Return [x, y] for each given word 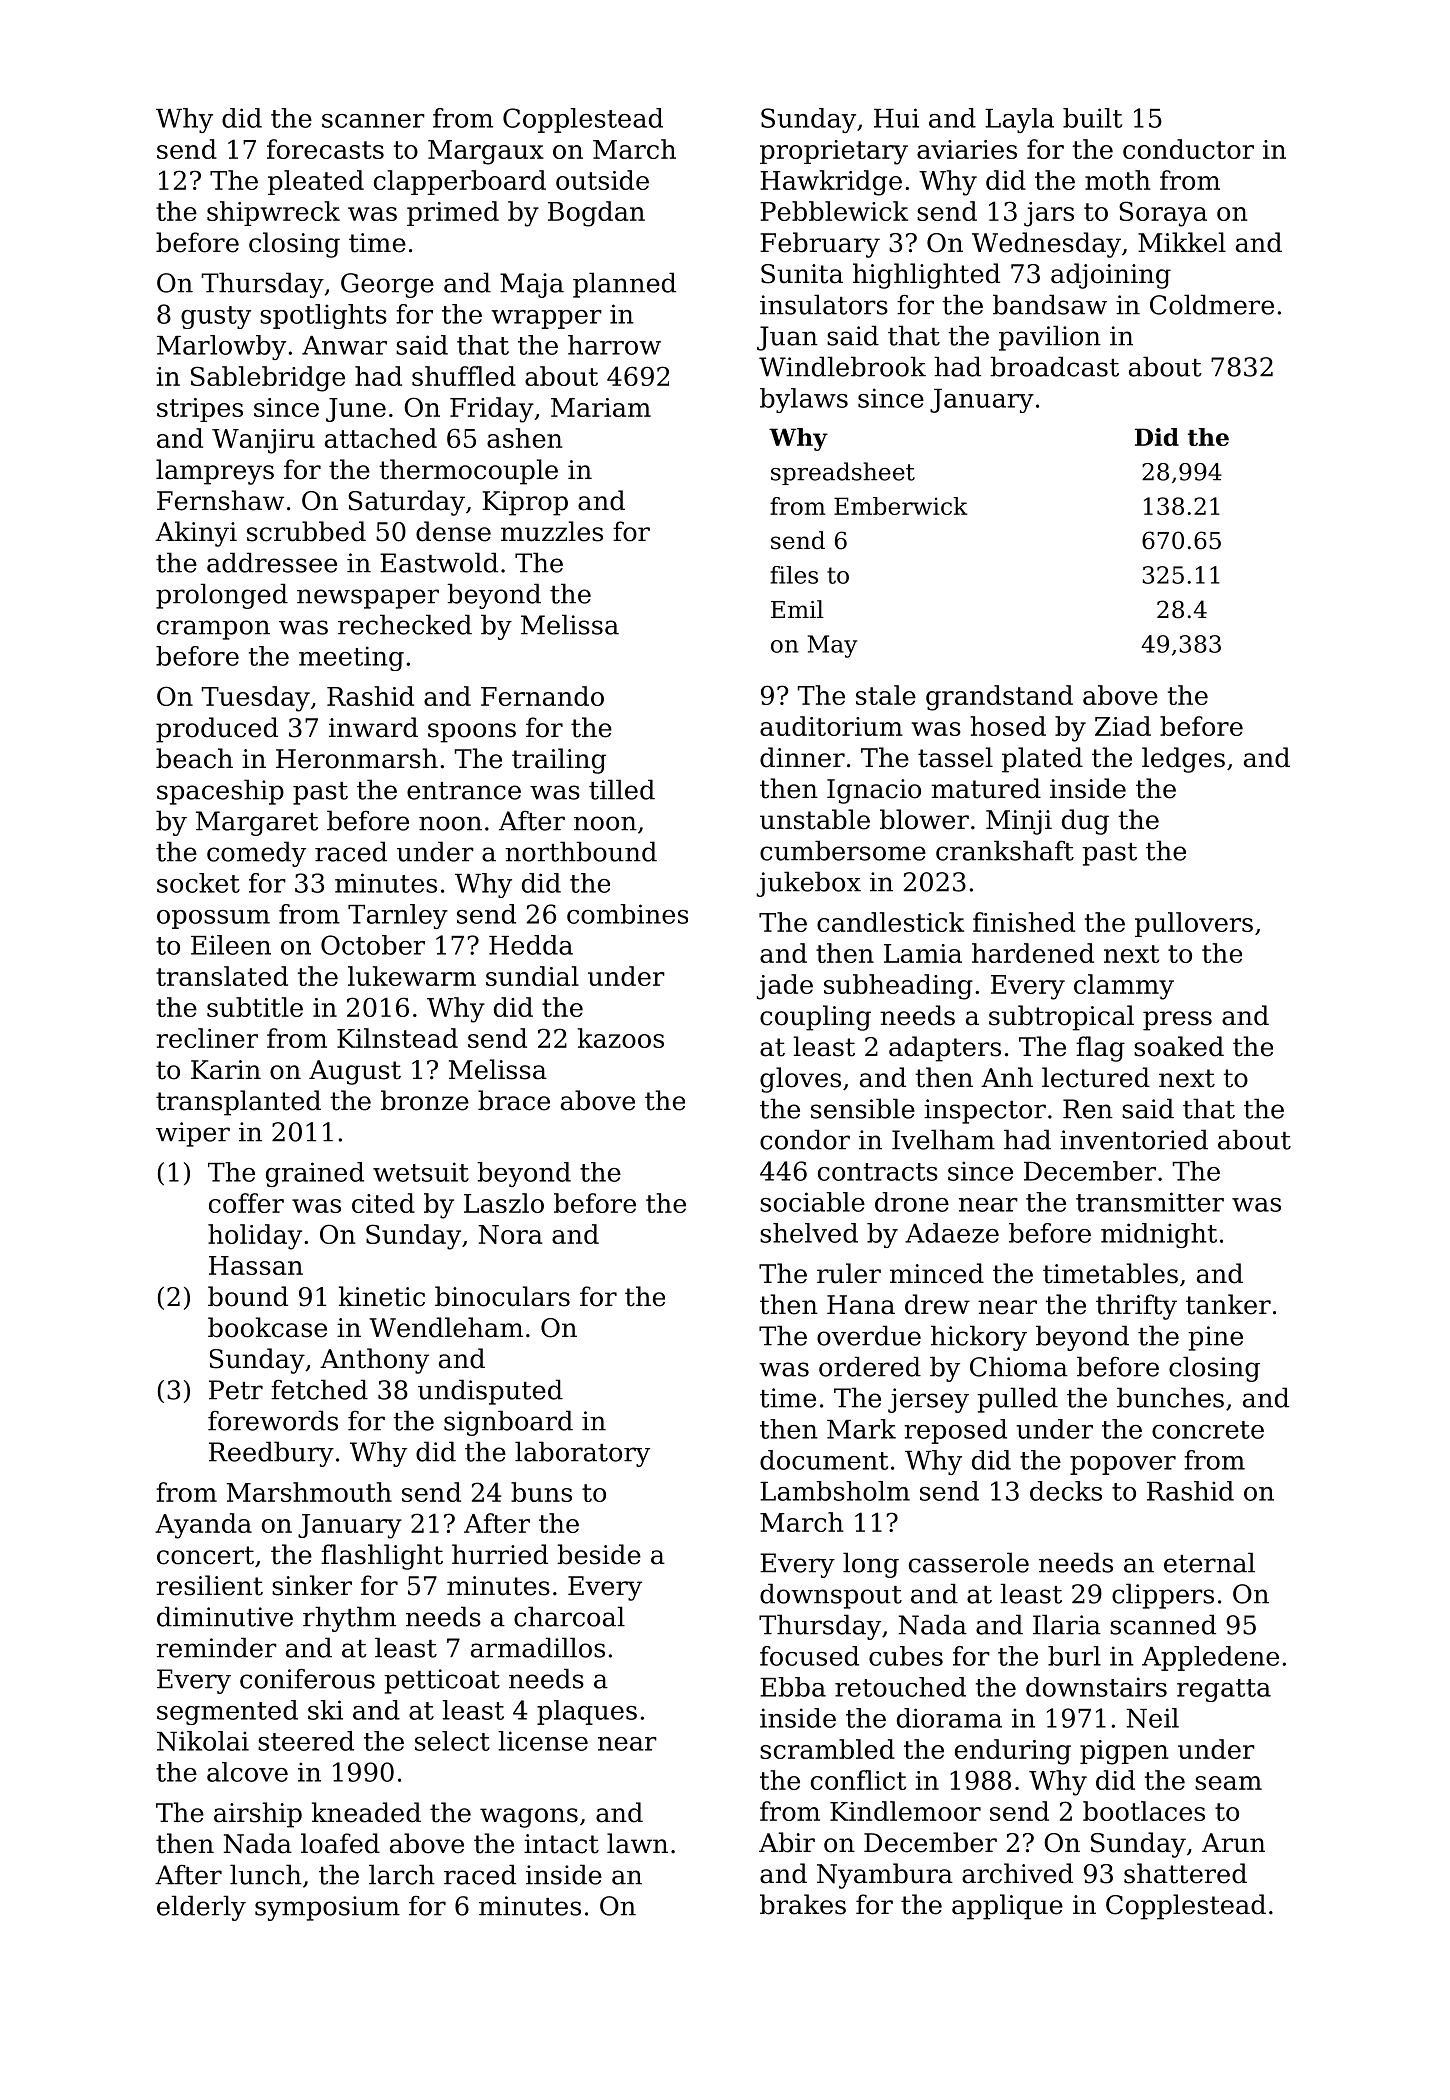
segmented [227, 1712]
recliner [207, 1038]
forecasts [325, 149]
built [1092, 118]
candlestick [890, 922]
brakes [803, 1904]
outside [602, 180]
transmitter [1150, 1202]
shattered [1185, 1873]
